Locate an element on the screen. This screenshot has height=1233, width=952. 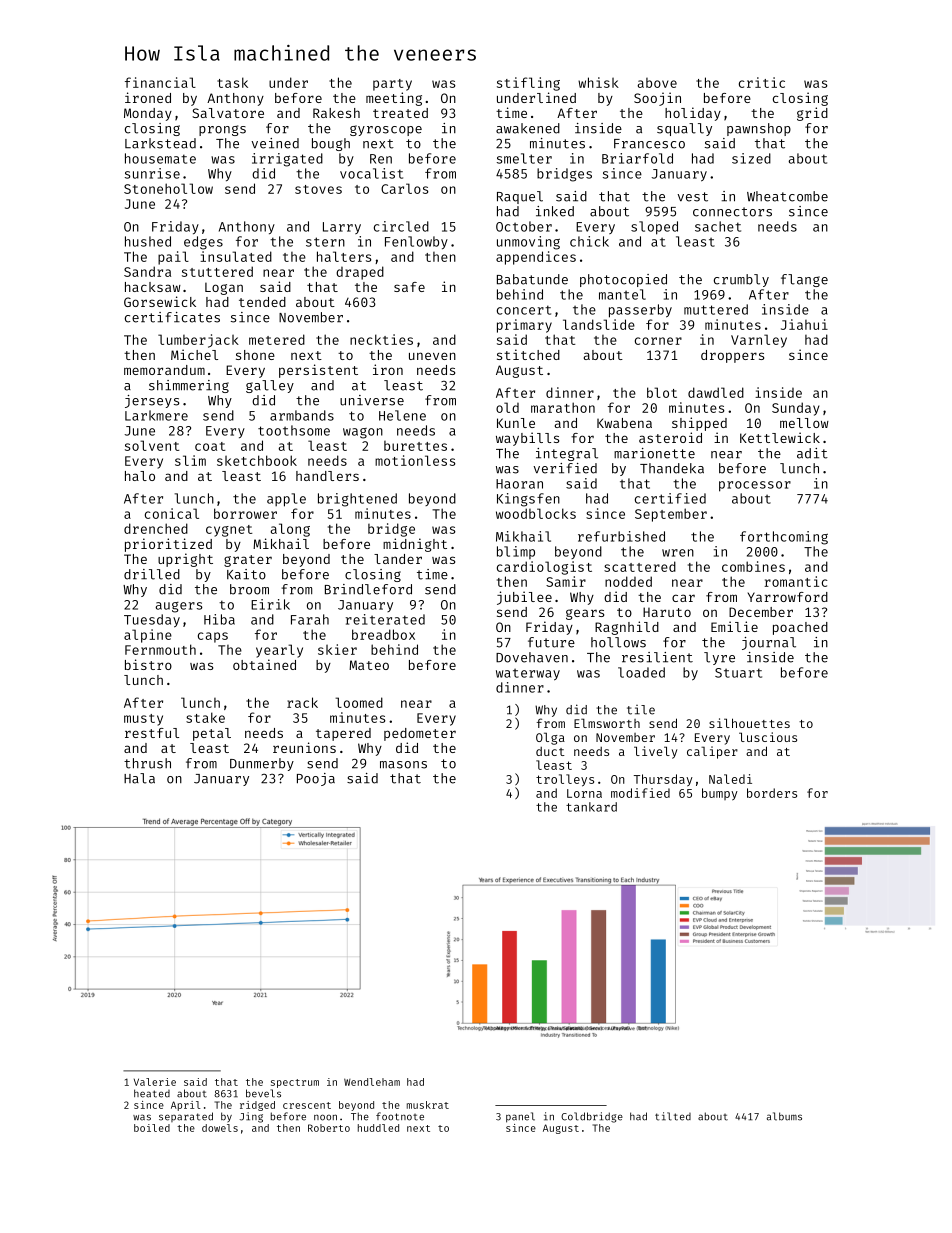
uneven is located at coordinates (432, 356).
